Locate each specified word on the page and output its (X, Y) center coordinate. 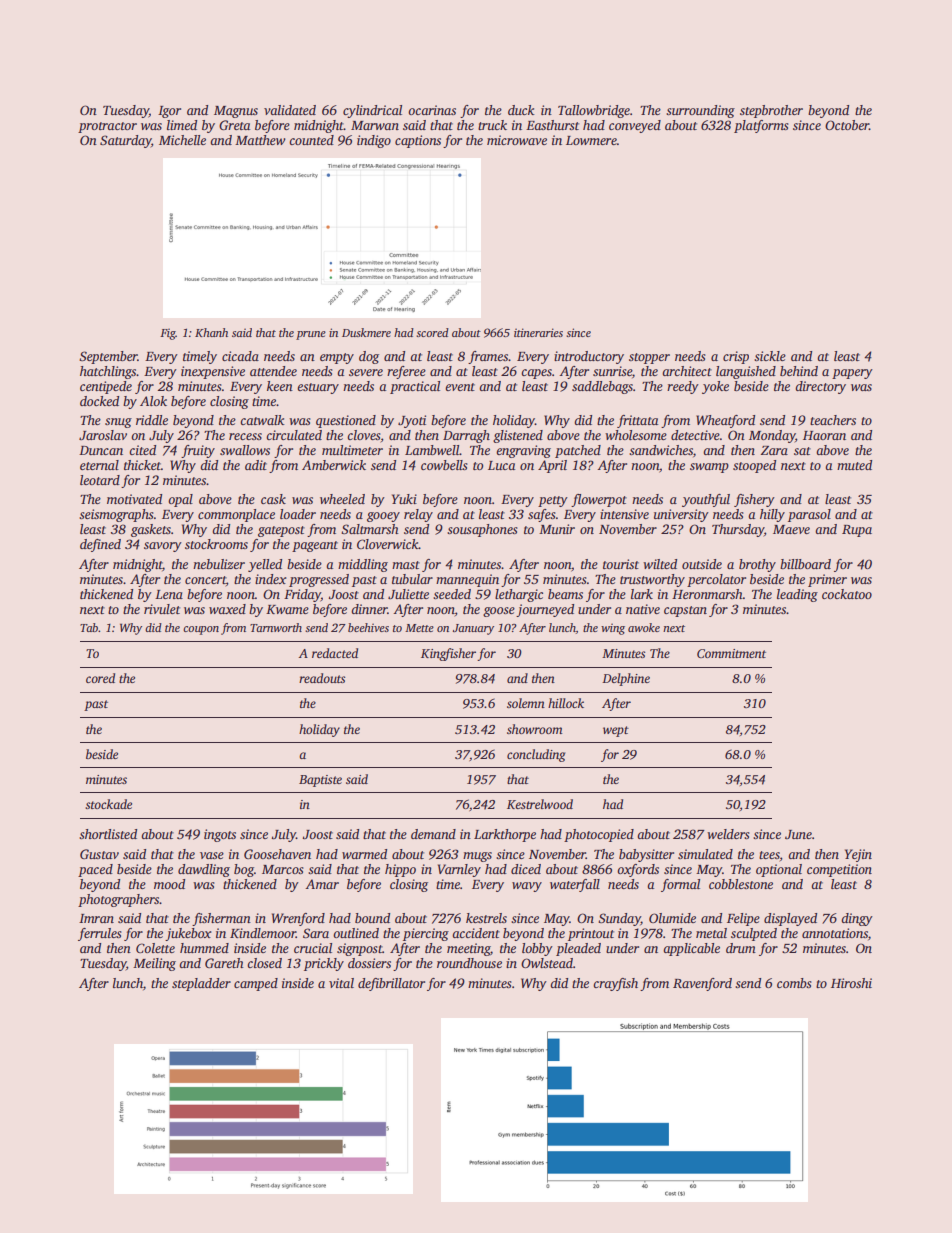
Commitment (731, 653)
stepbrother (771, 111)
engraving (523, 451)
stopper (649, 358)
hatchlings (108, 372)
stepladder (201, 984)
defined (100, 545)
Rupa (857, 531)
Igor (169, 112)
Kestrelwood (540, 804)
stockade (108, 804)
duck (521, 110)
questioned (346, 421)
